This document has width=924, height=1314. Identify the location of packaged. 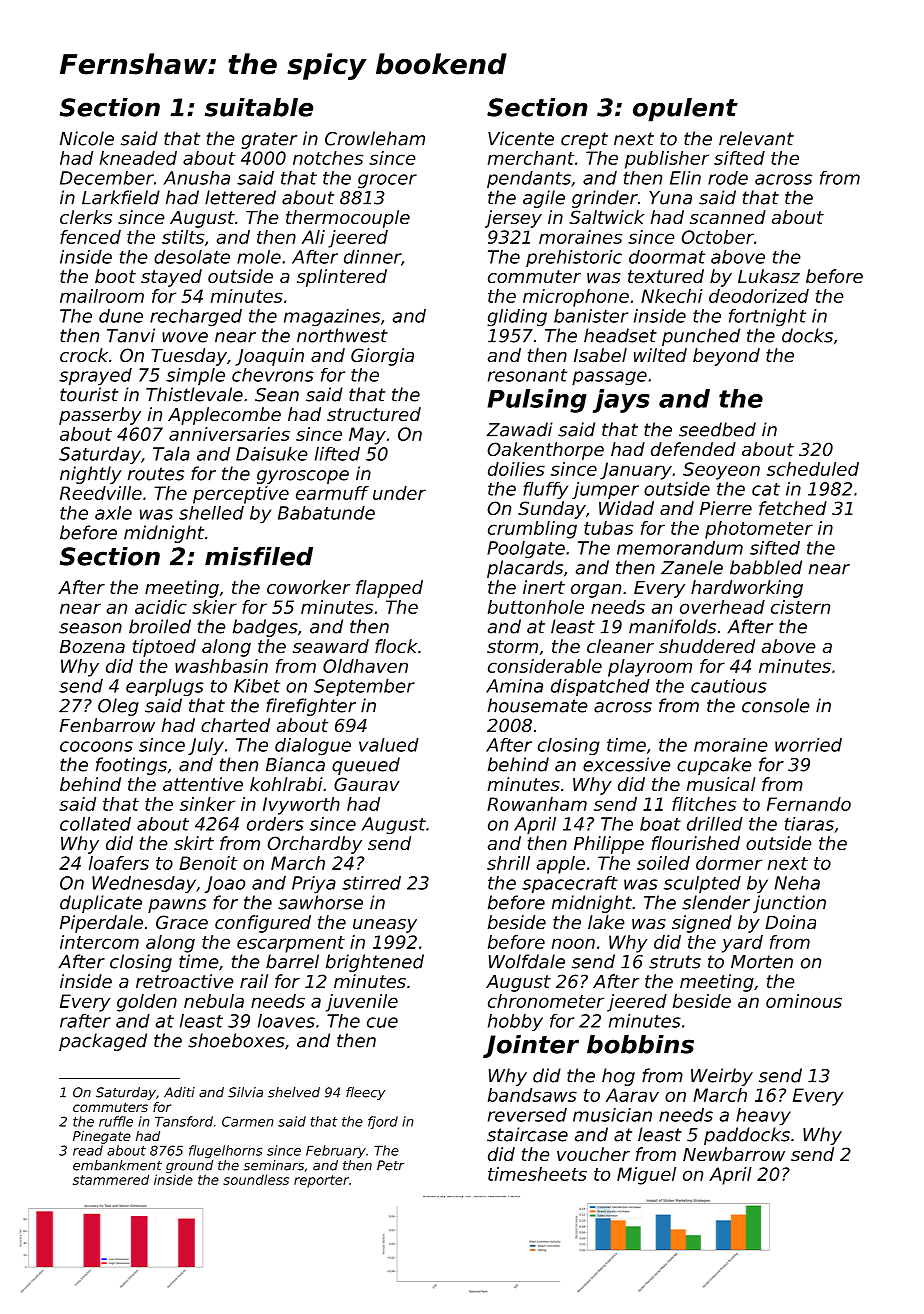
(103, 1042).
